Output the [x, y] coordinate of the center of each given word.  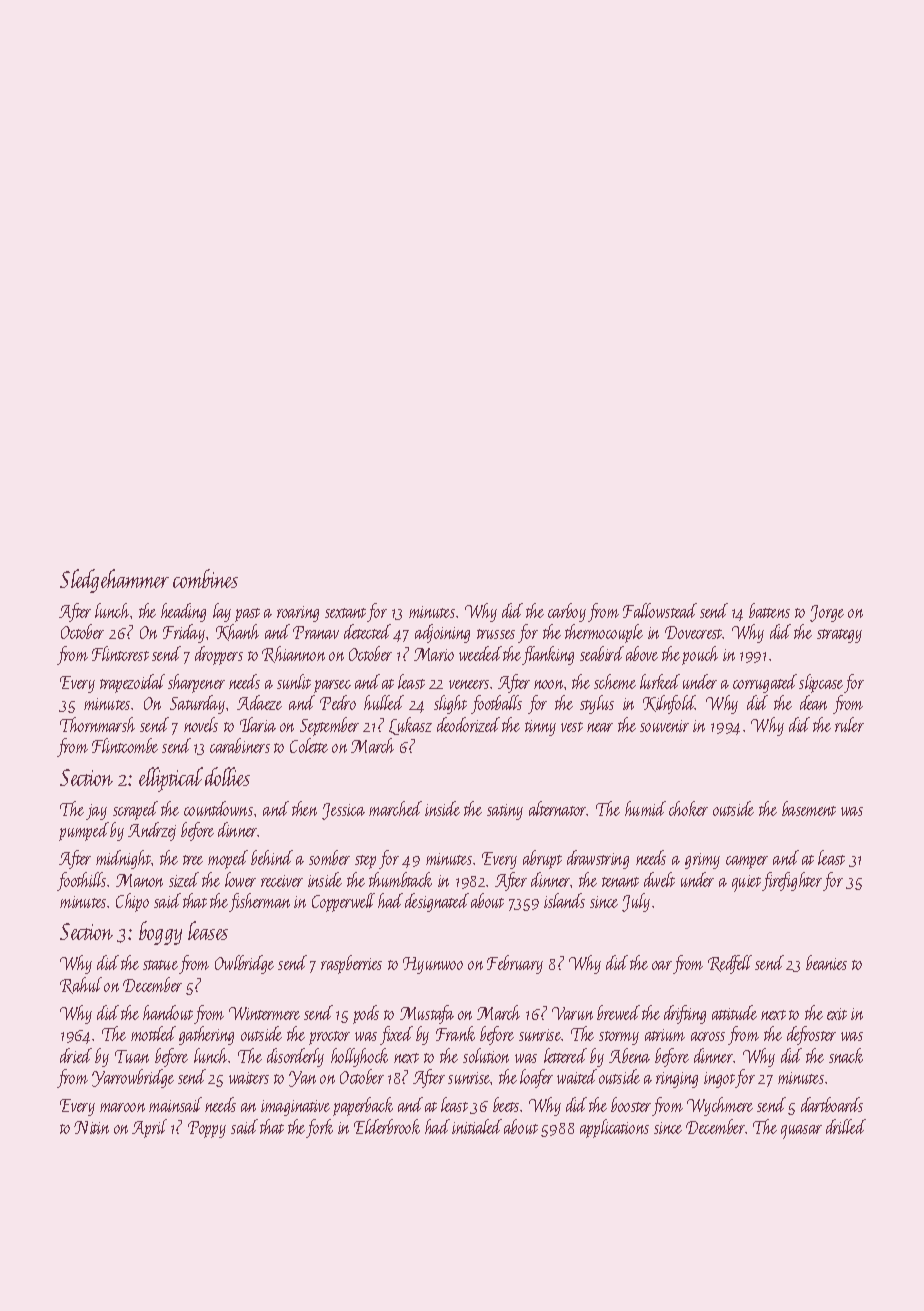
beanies [826, 962]
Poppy [207, 1129]
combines [205, 578]
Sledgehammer [114, 581]
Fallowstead [660, 610]
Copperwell [343, 902]
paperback [363, 1106]
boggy [160, 933]
